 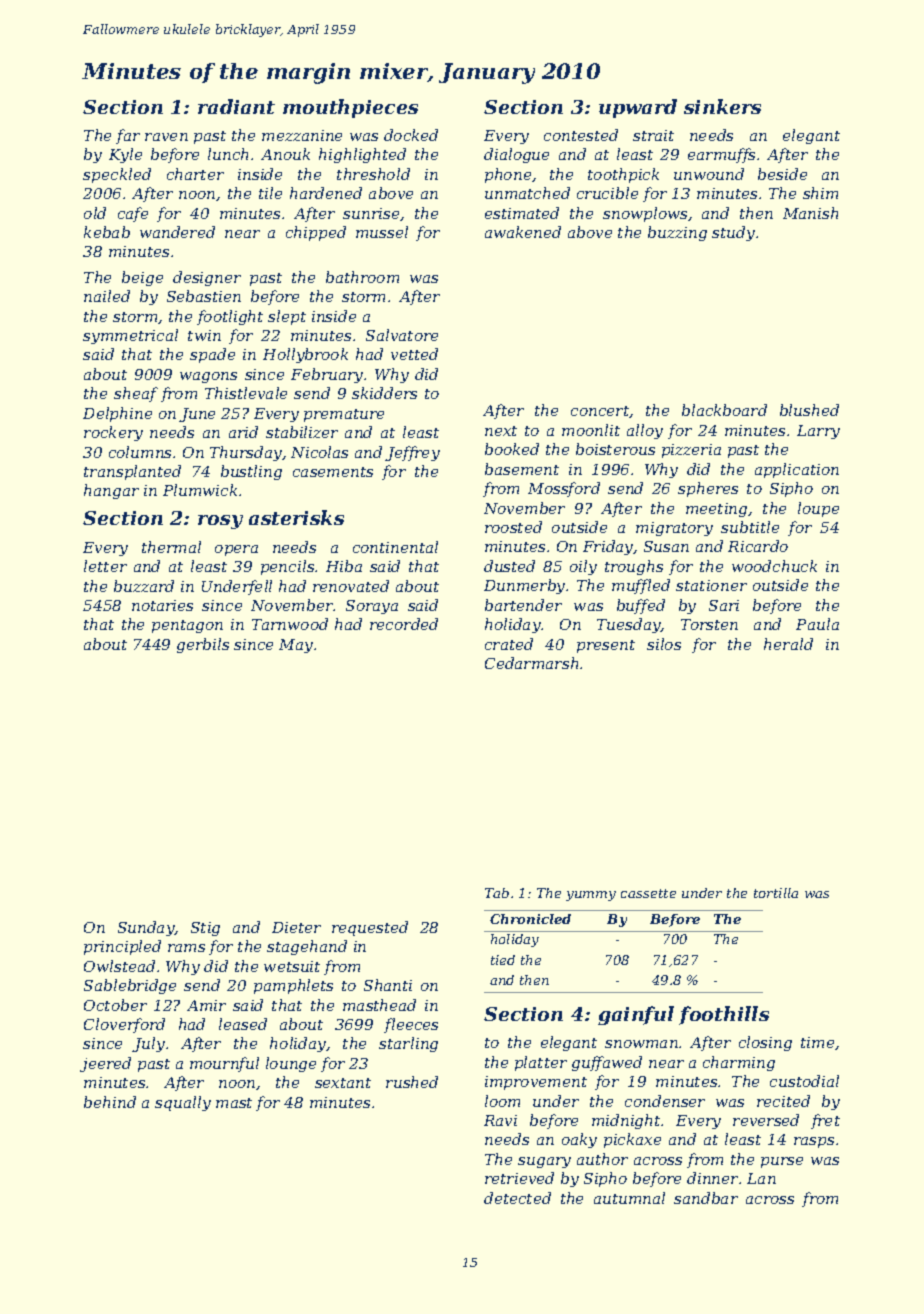 What do you see at coordinates (608, 547) in the screenshot?
I see `Friday` at bounding box center [608, 547].
